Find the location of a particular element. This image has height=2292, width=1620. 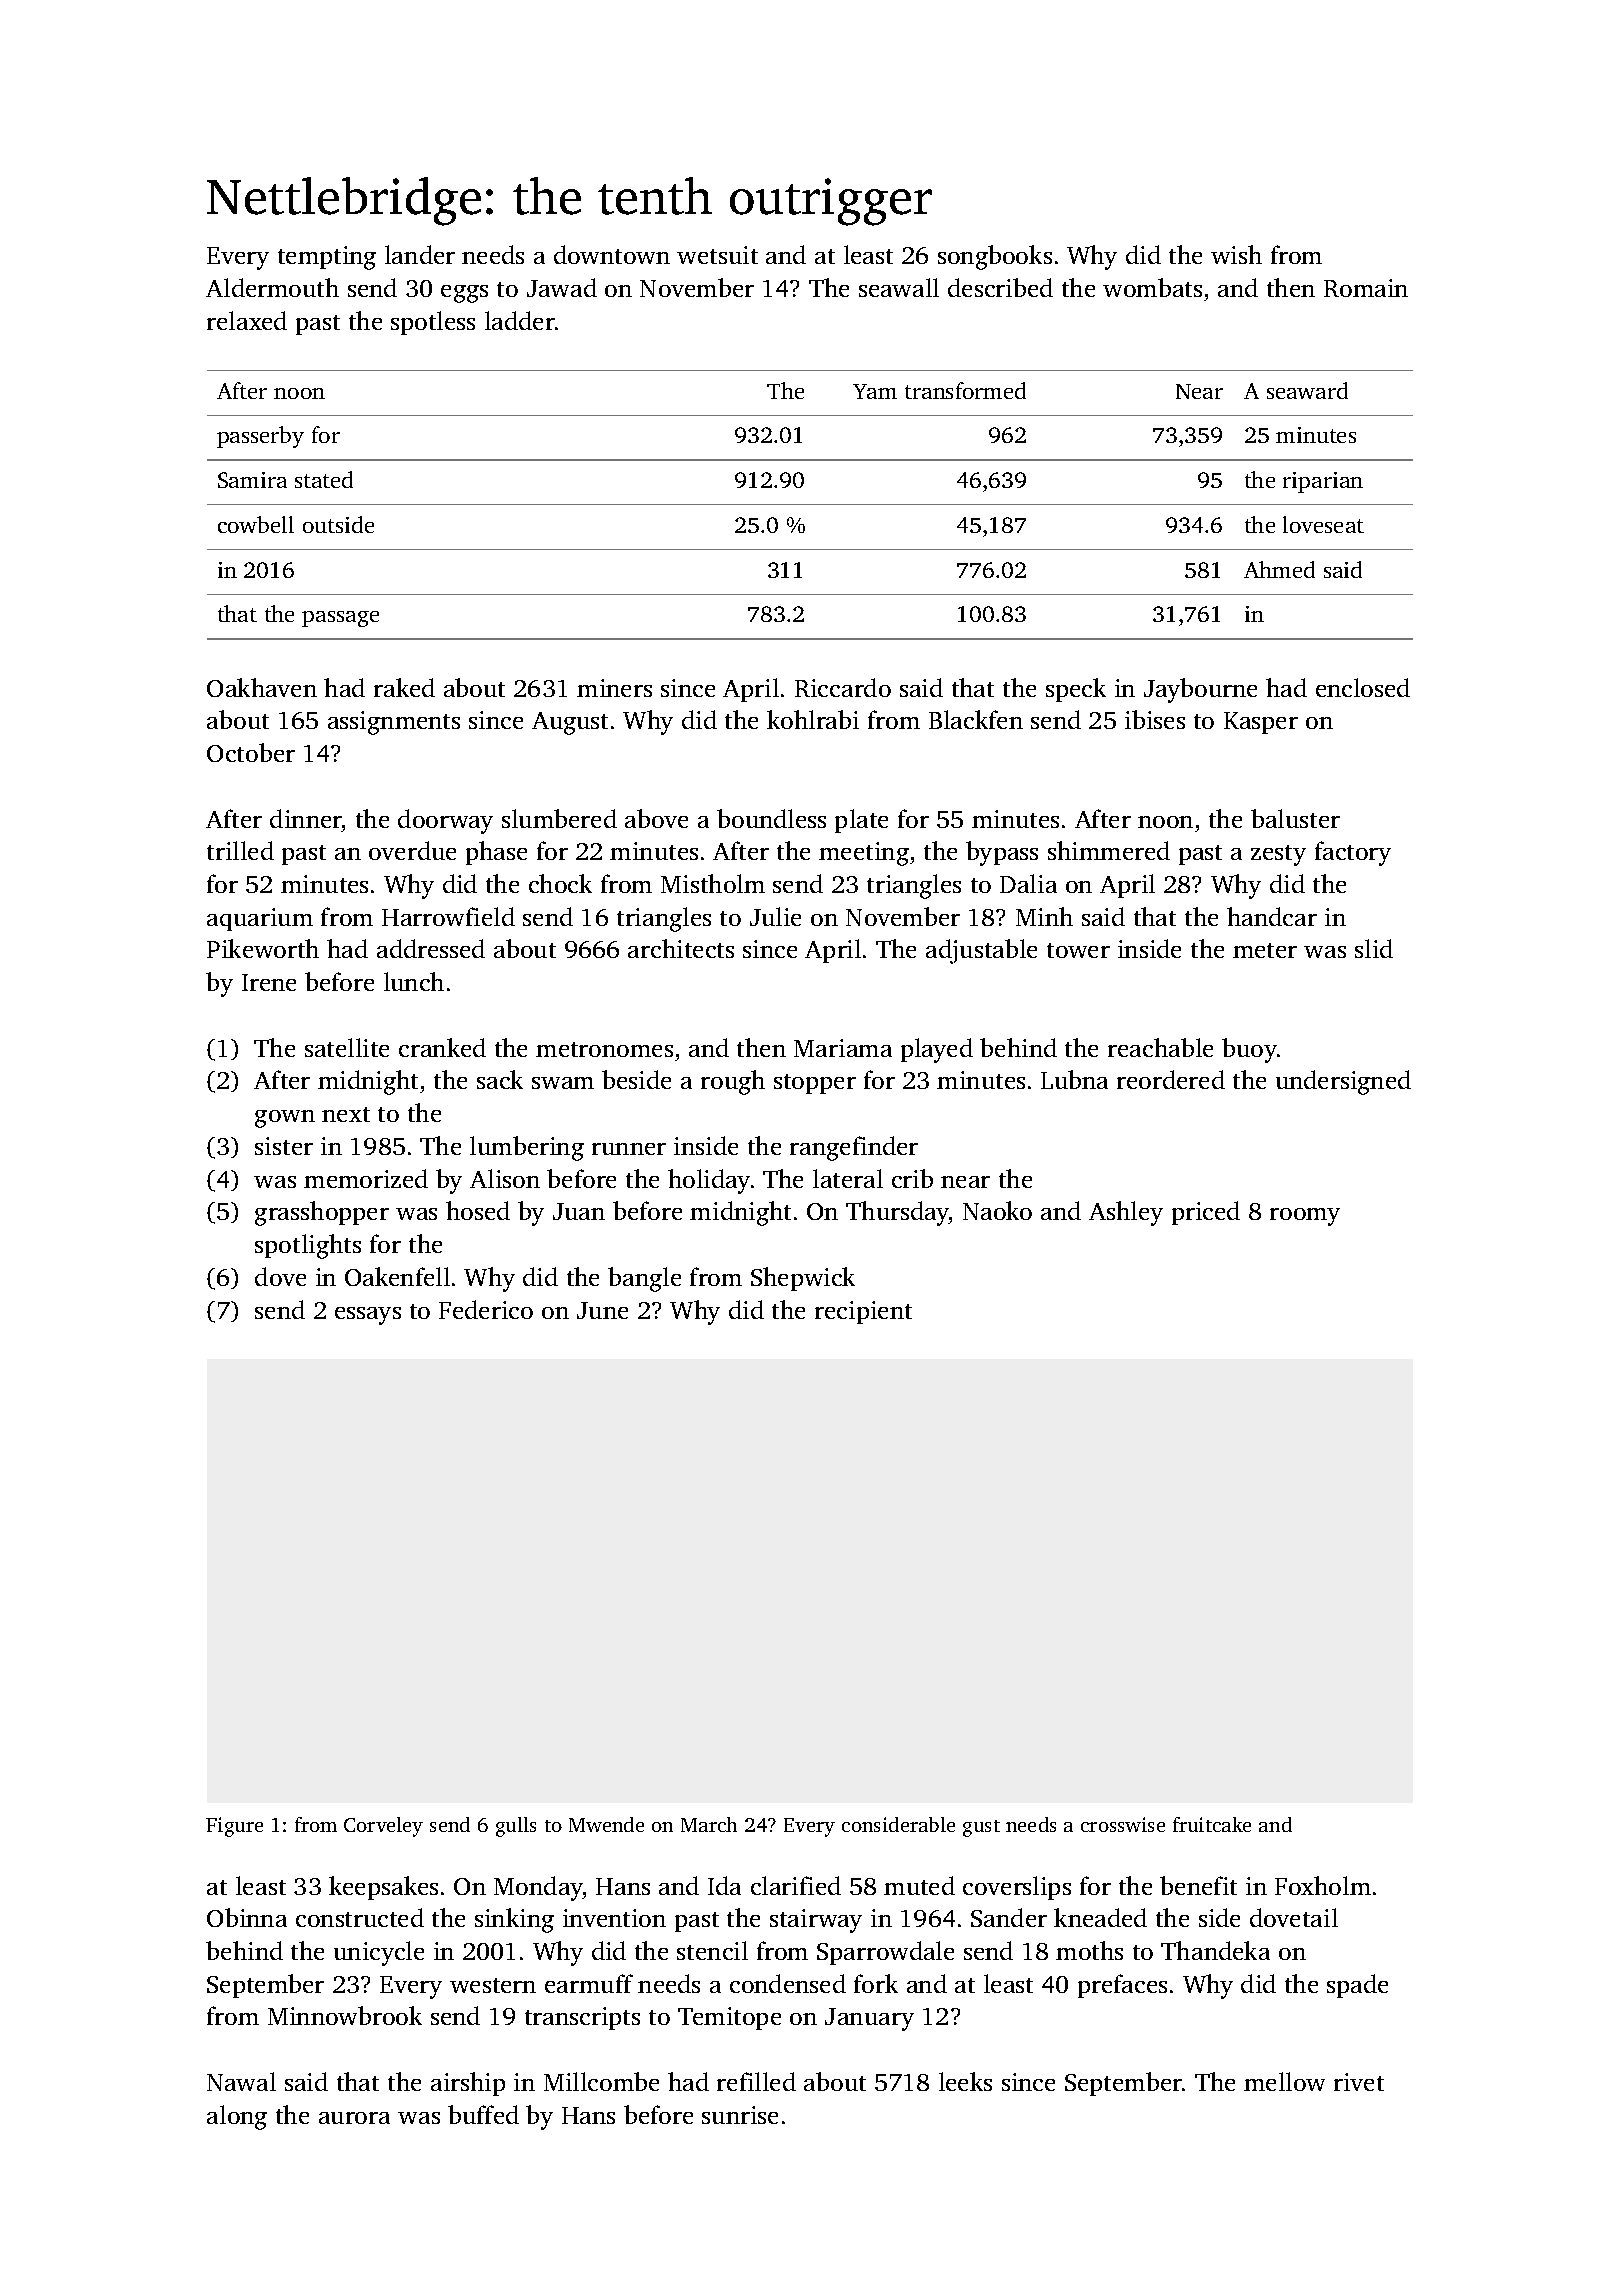

muted is located at coordinates (919, 1885).
